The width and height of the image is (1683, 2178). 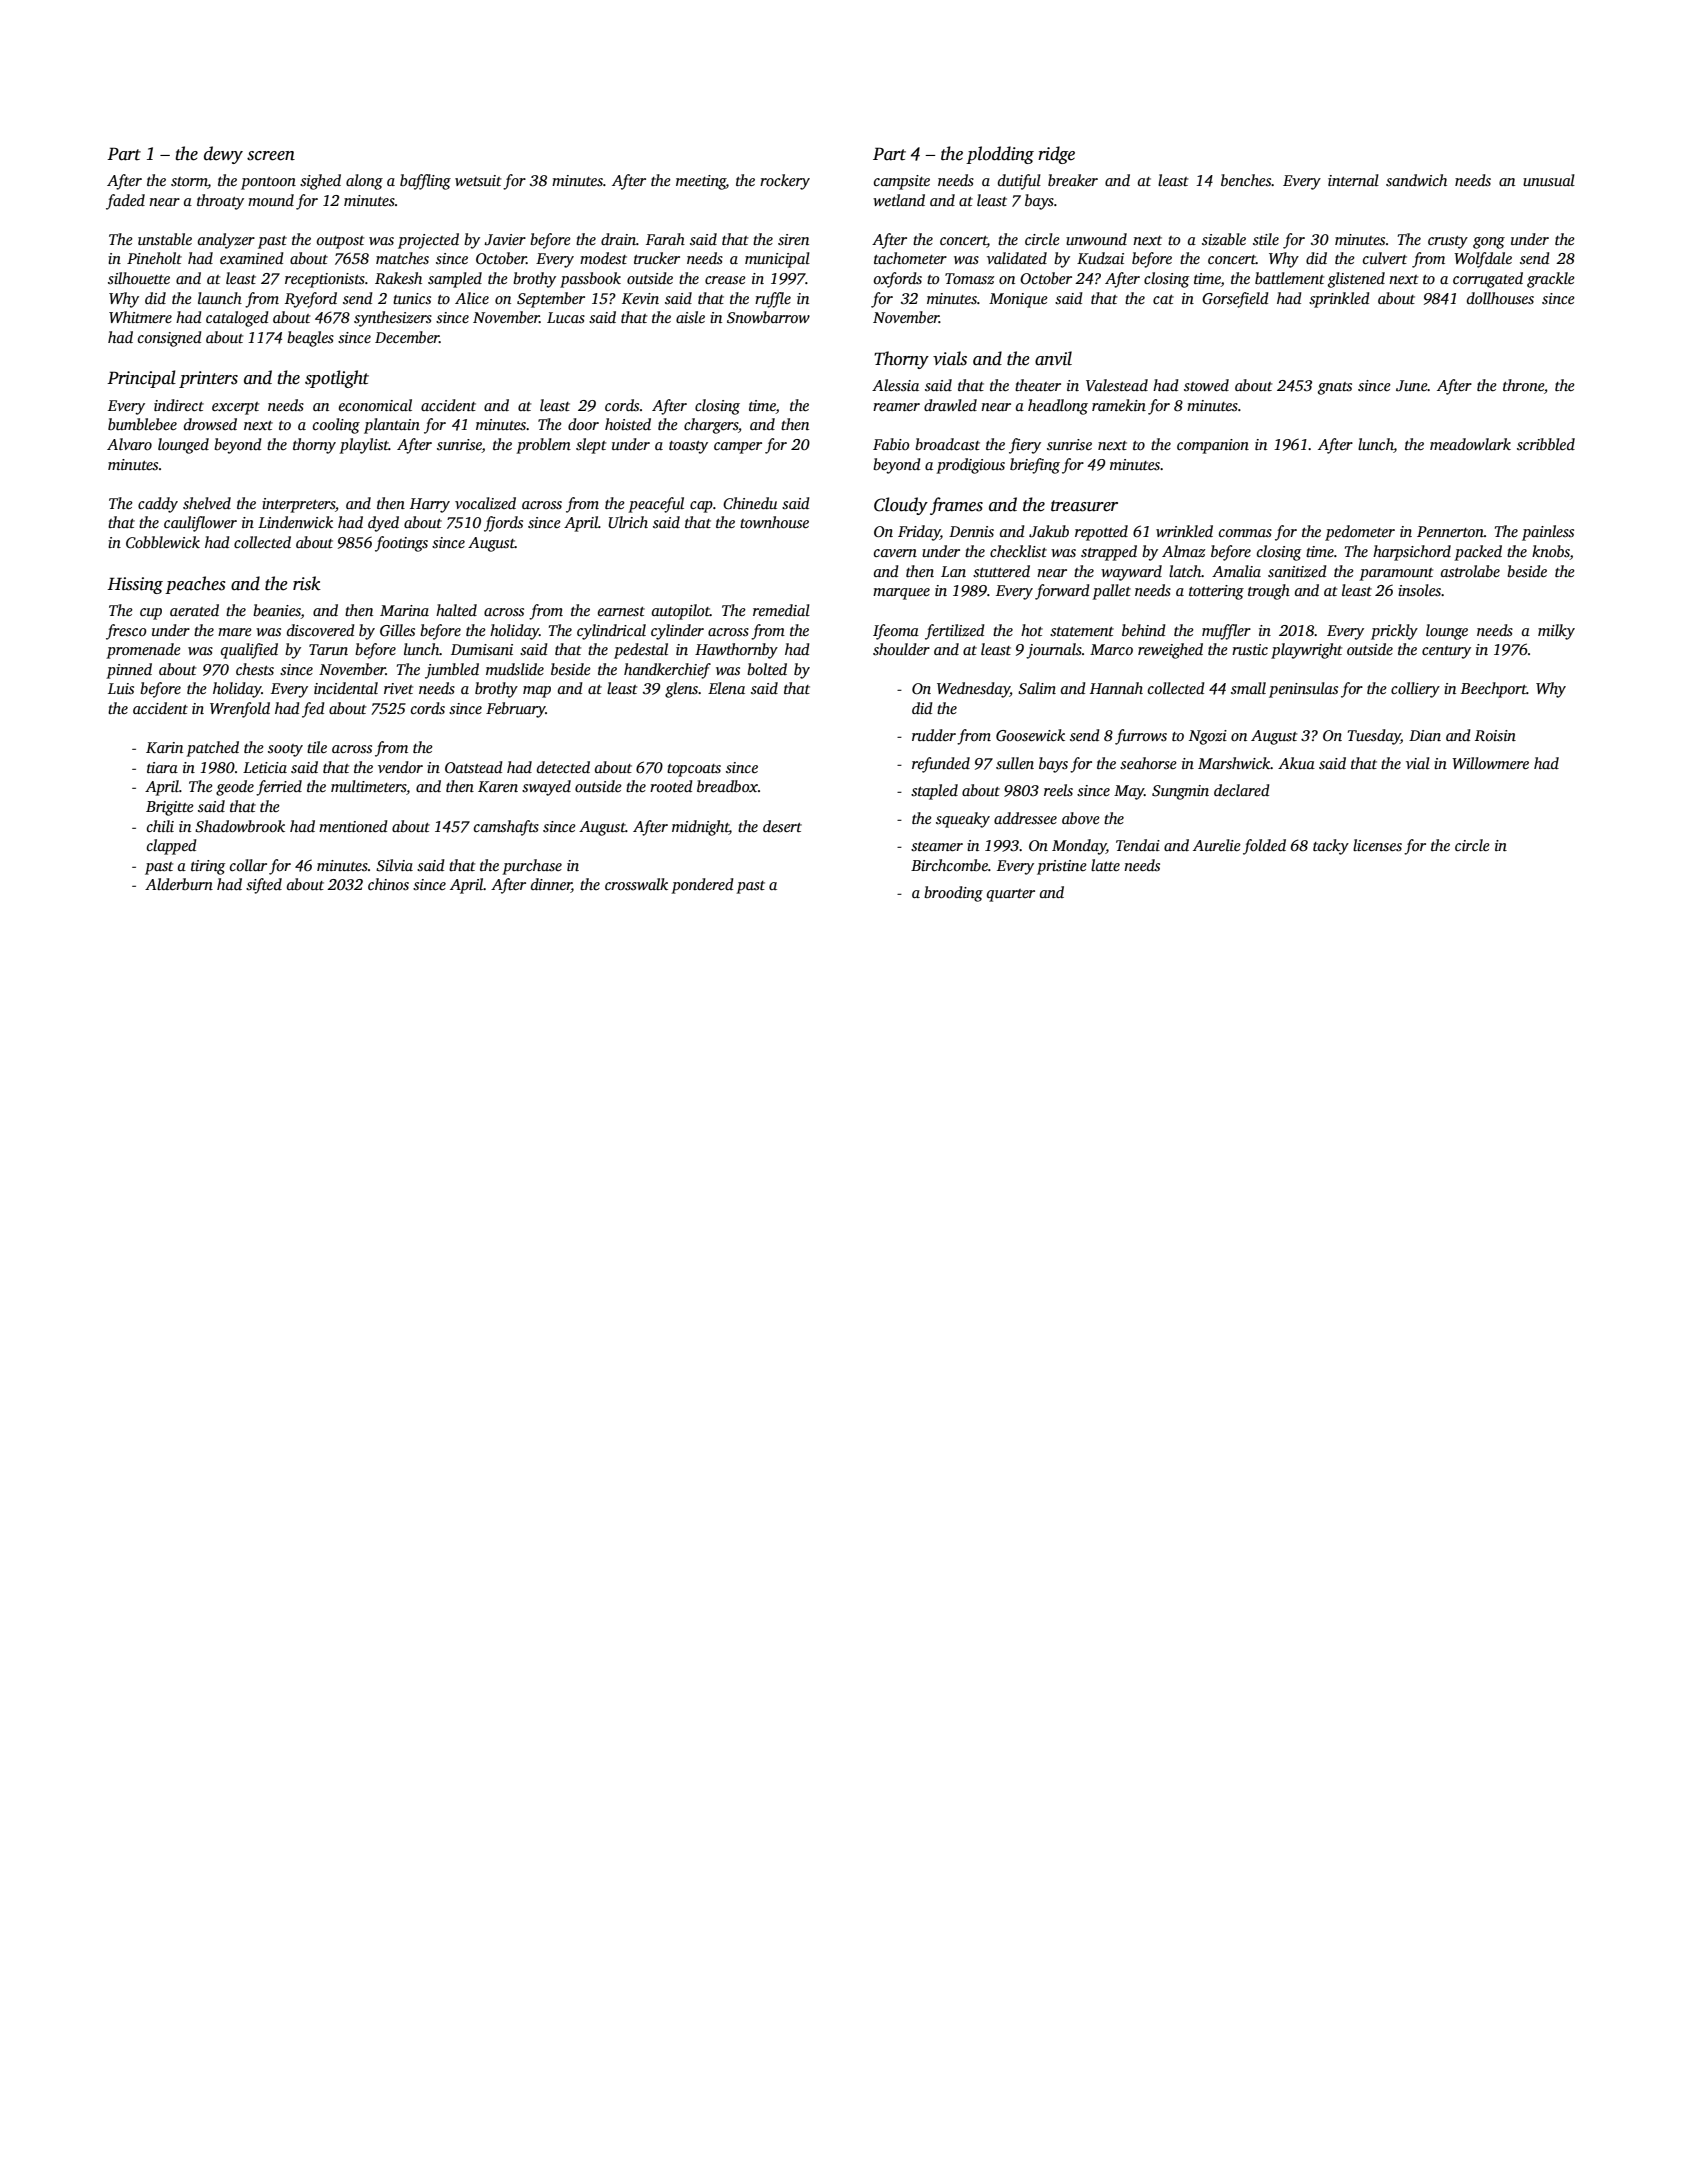 I want to click on Roisin, so click(x=1495, y=736).
